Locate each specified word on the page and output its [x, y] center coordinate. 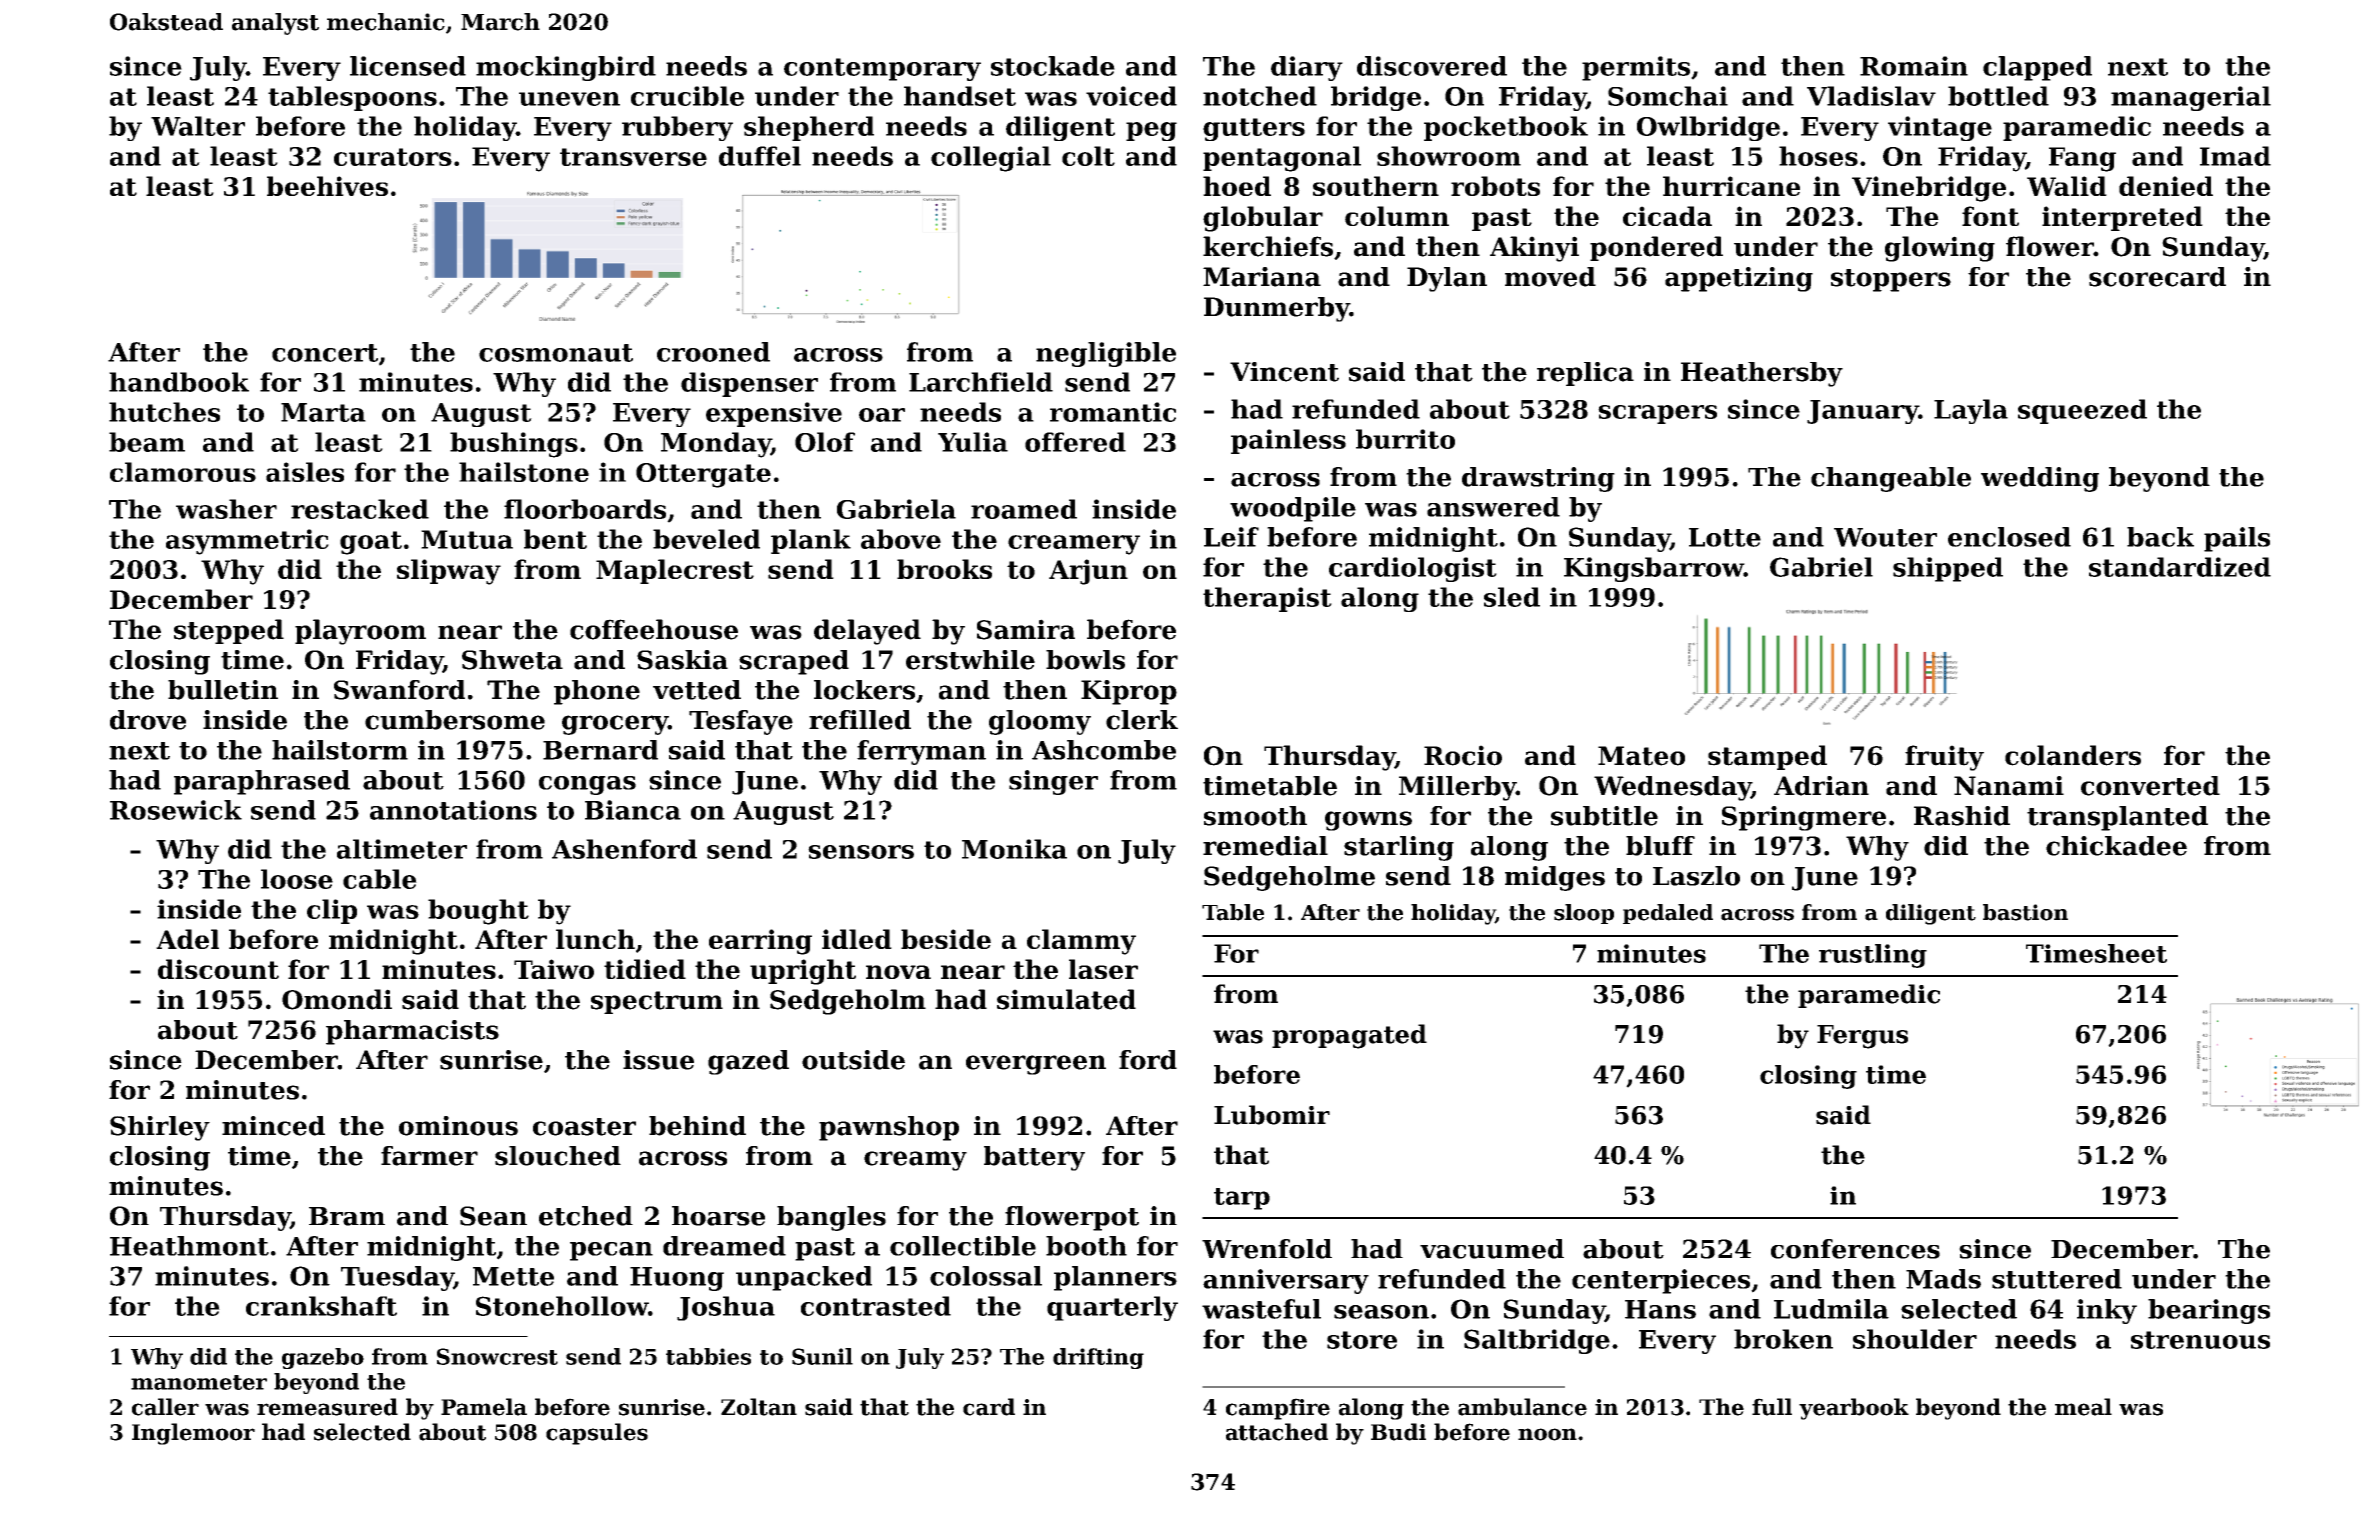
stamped [1767, 757]
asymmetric [247, 542]
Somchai [1668, 96]
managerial [2191, 98]
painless [1288, 441]
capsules [597, 1434]
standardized [2180, 567]
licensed [408, 66]
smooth [1255, 816]
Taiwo [554, 969]
